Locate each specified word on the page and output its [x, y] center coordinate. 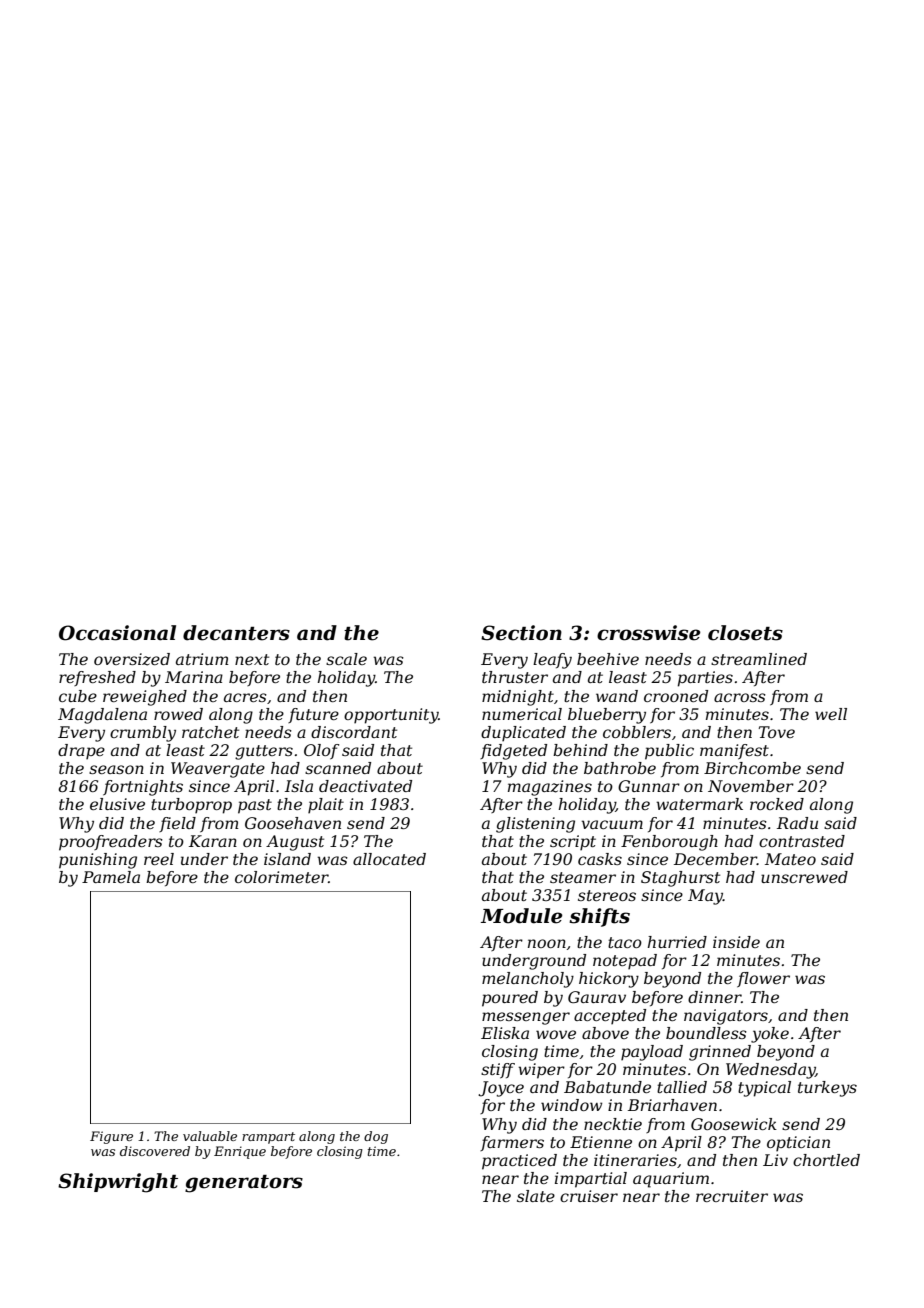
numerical [522, 714]
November [751, 786]
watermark [699, 804]
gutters [264, 752]
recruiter [732, 1196]
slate [536, 1196]
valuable [210, 1136]
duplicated [523, 734]
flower [763, 979]
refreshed [97, 678]
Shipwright [118, 1183]
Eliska [505, 1033]
